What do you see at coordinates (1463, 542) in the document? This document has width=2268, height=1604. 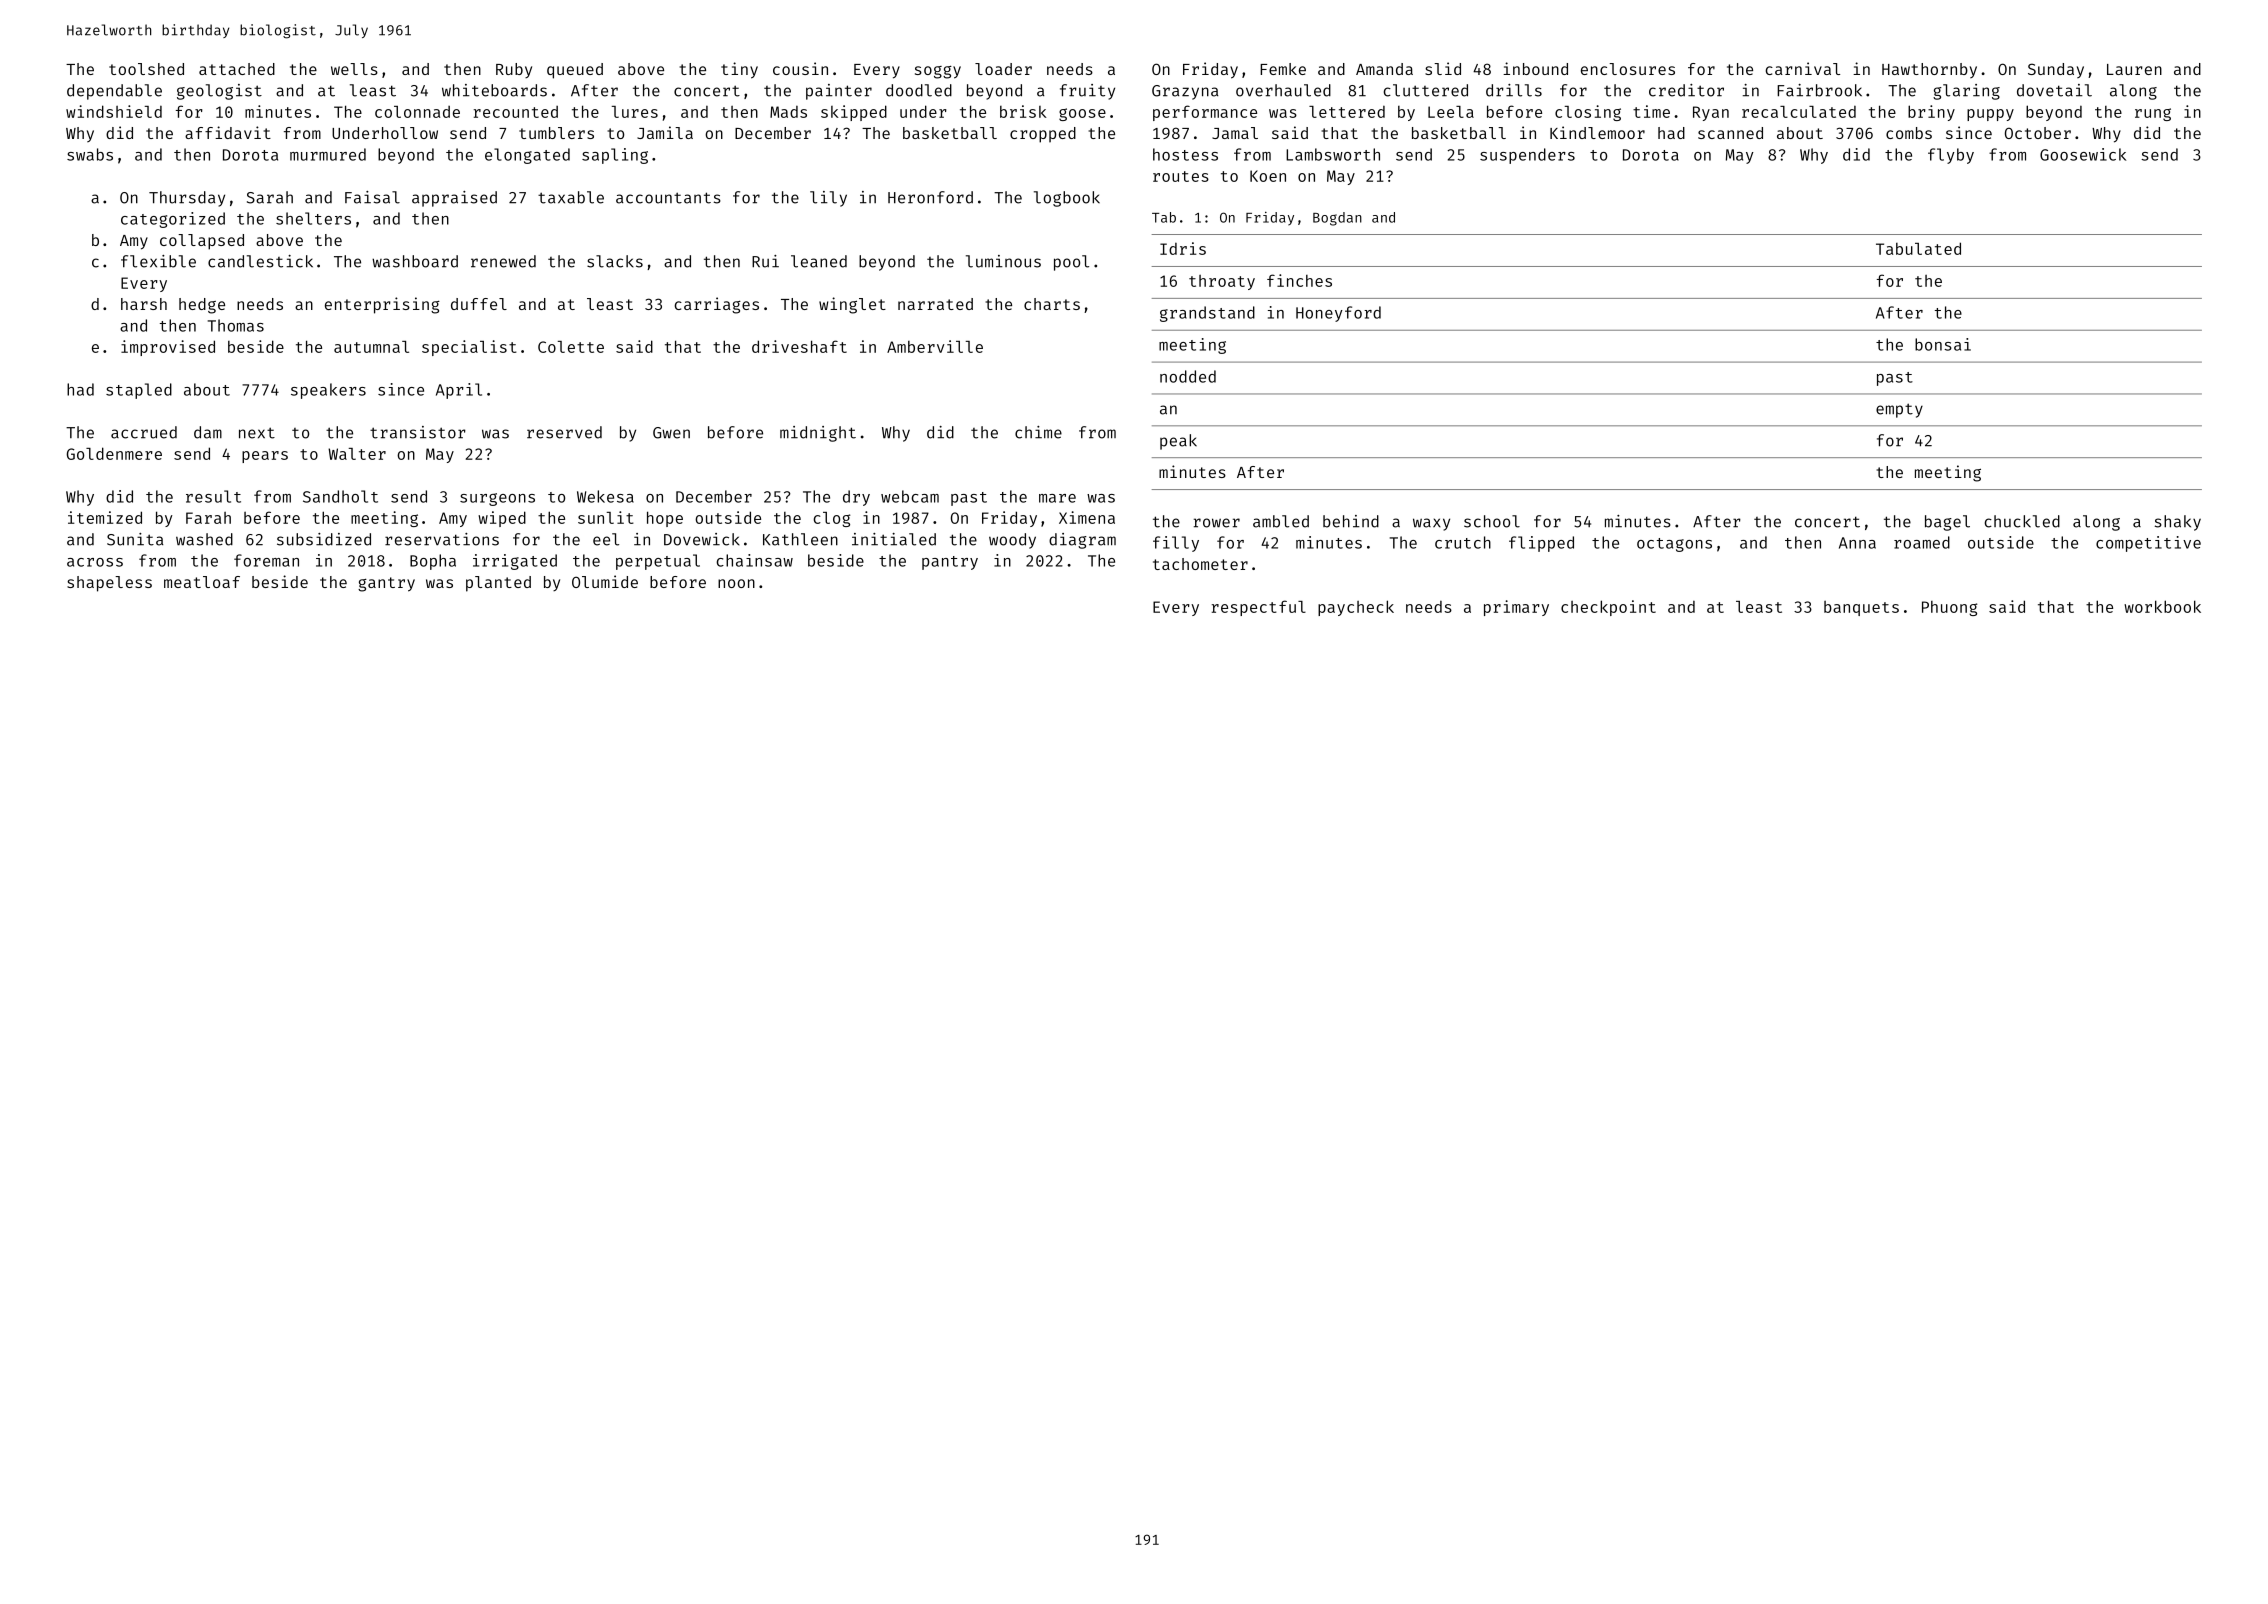 I see `crutch` at bounding box center [1463, 542].
